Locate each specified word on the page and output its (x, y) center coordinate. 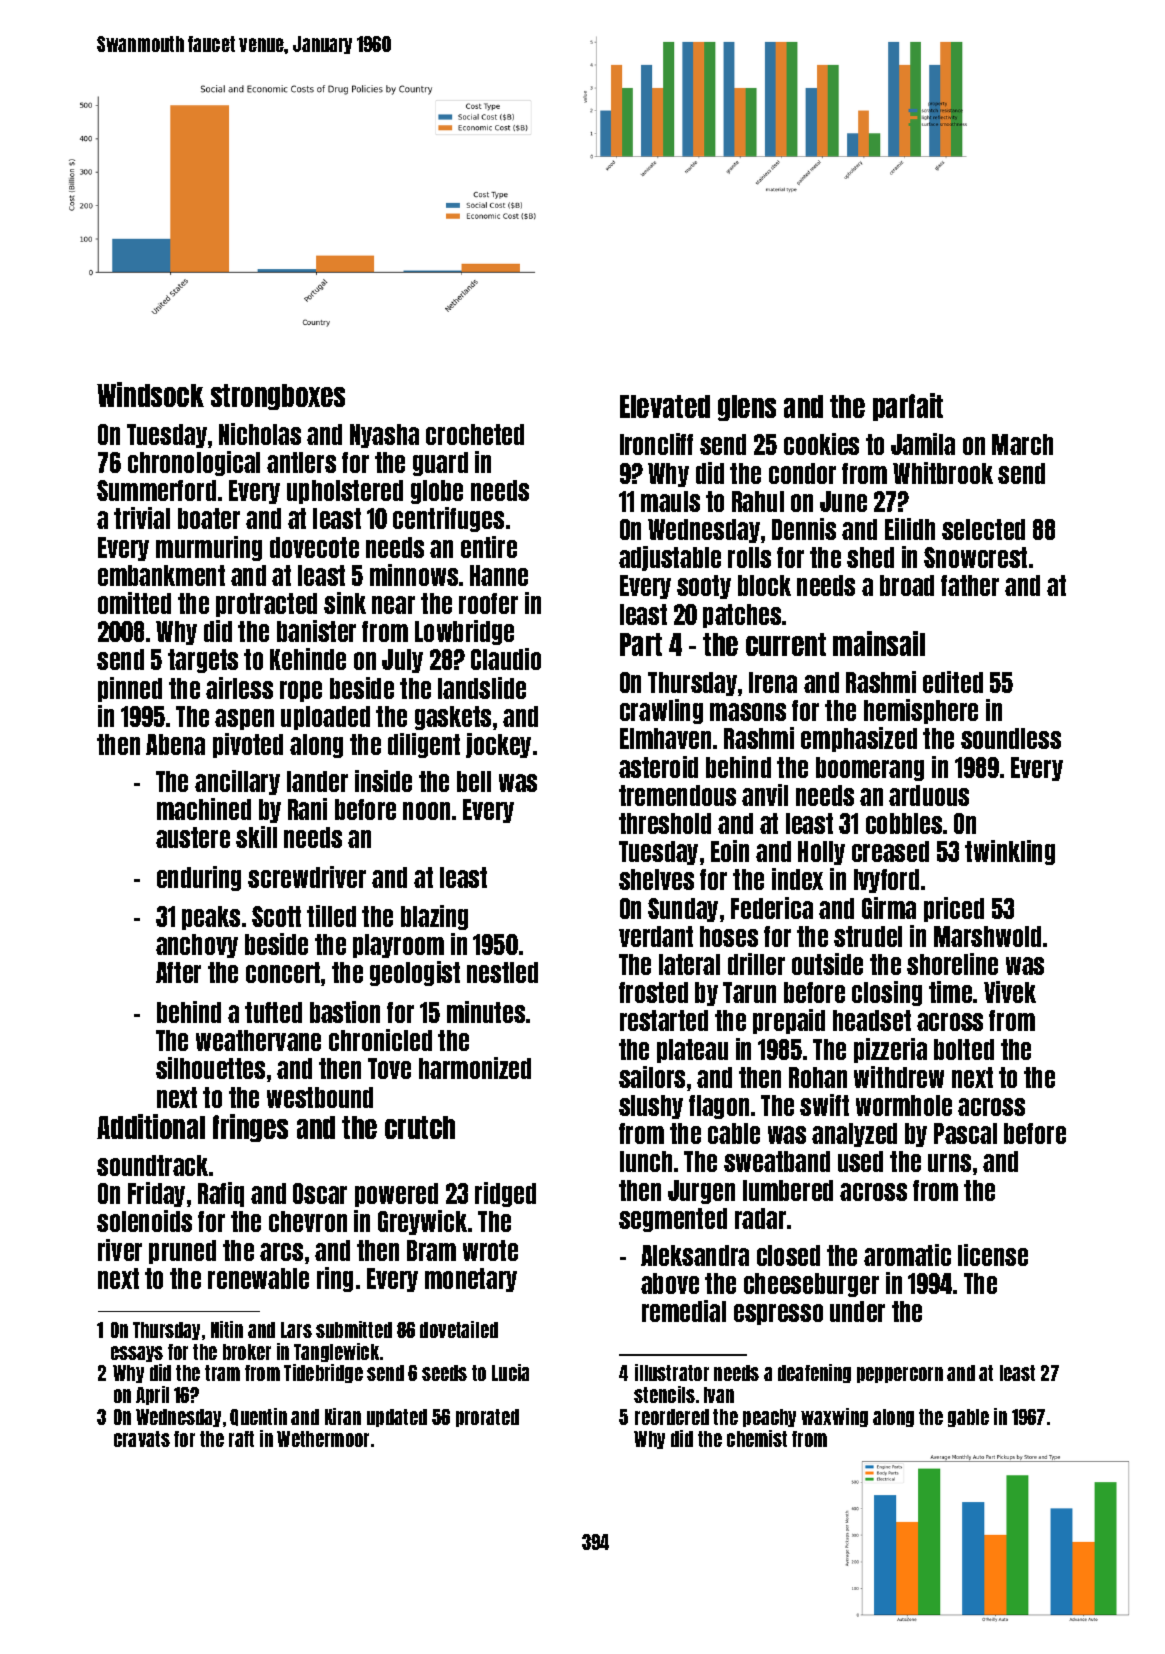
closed (788, 1255)
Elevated (665, 406)
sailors (652, 1077)
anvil (765, 795)
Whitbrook (943, 473)
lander (317, 781)
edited (953, 682)
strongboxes (278, 397)
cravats (142, 1439)
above (670, 1283)
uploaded (325, 718)
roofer (488, 603)
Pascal (965, 1133)
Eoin (730, 851)
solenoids (144, 1221)
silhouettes (210, 1068)
